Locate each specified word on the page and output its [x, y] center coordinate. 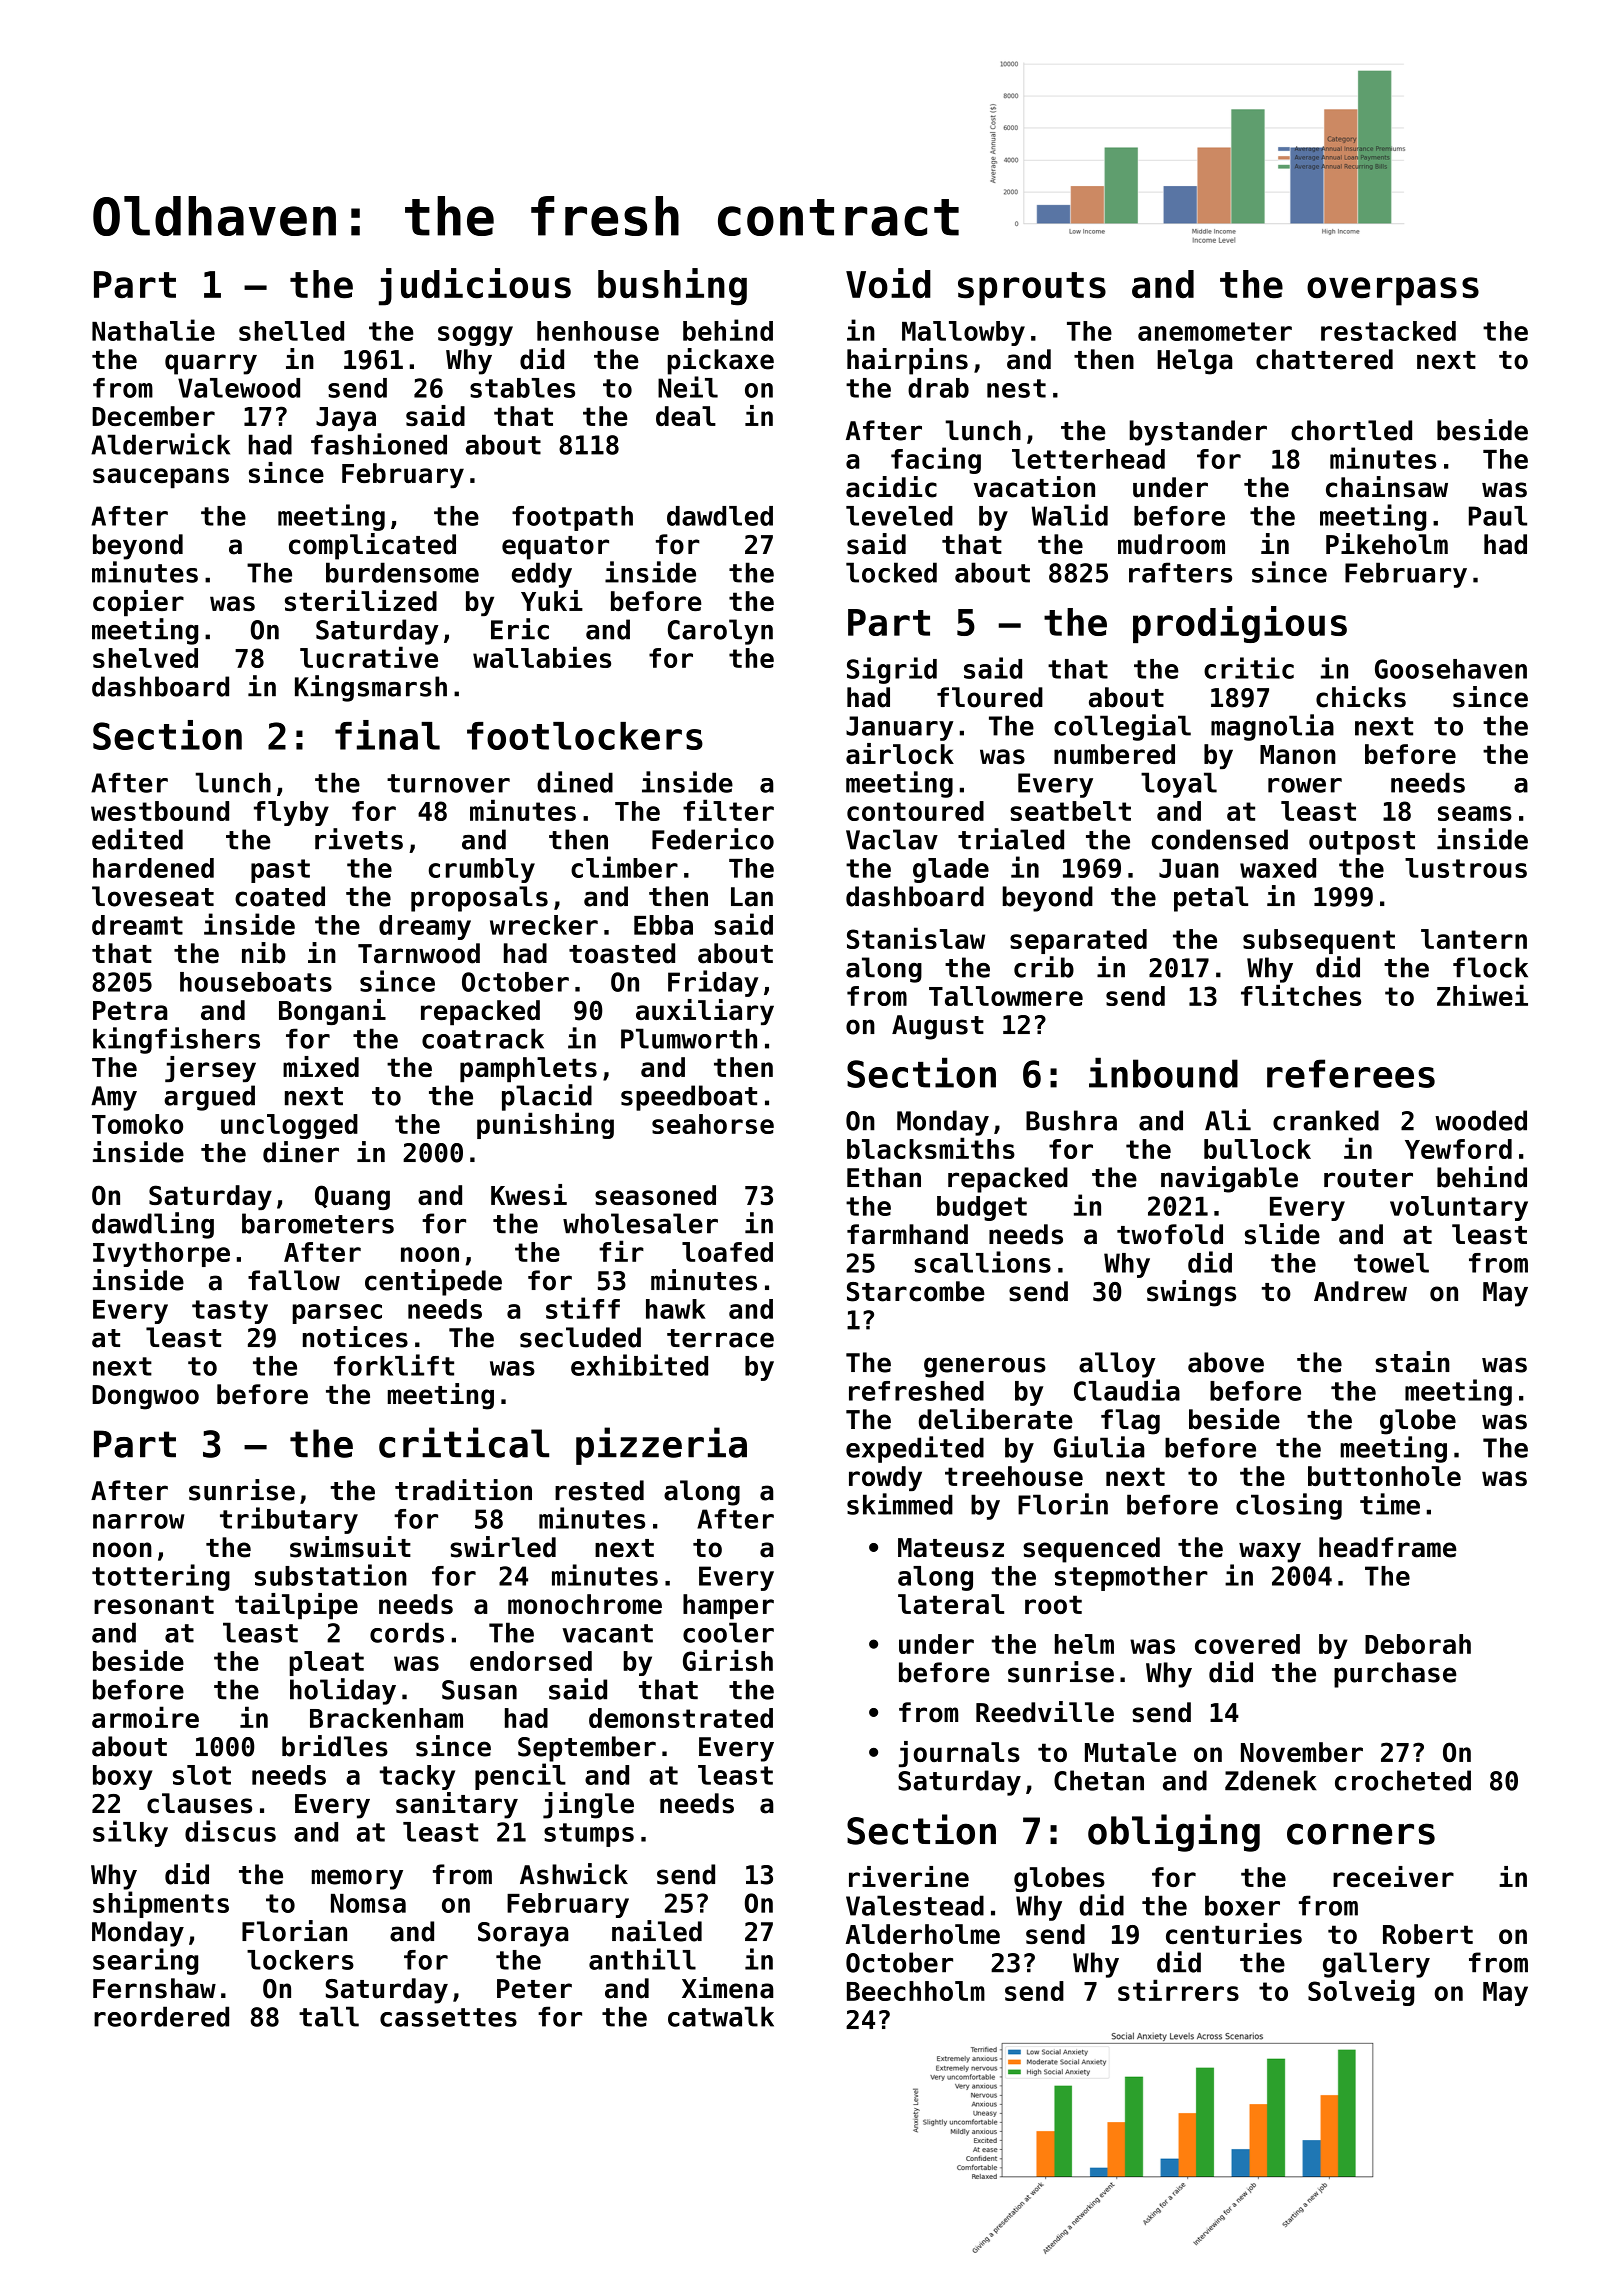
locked [891, 572]
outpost [1362, 843]
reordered [161, 2016]
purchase [1395, 1675]
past [280, 871]
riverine [909, 1876]
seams [1475, 813]
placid [547, 1097]
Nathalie [153, 330]
